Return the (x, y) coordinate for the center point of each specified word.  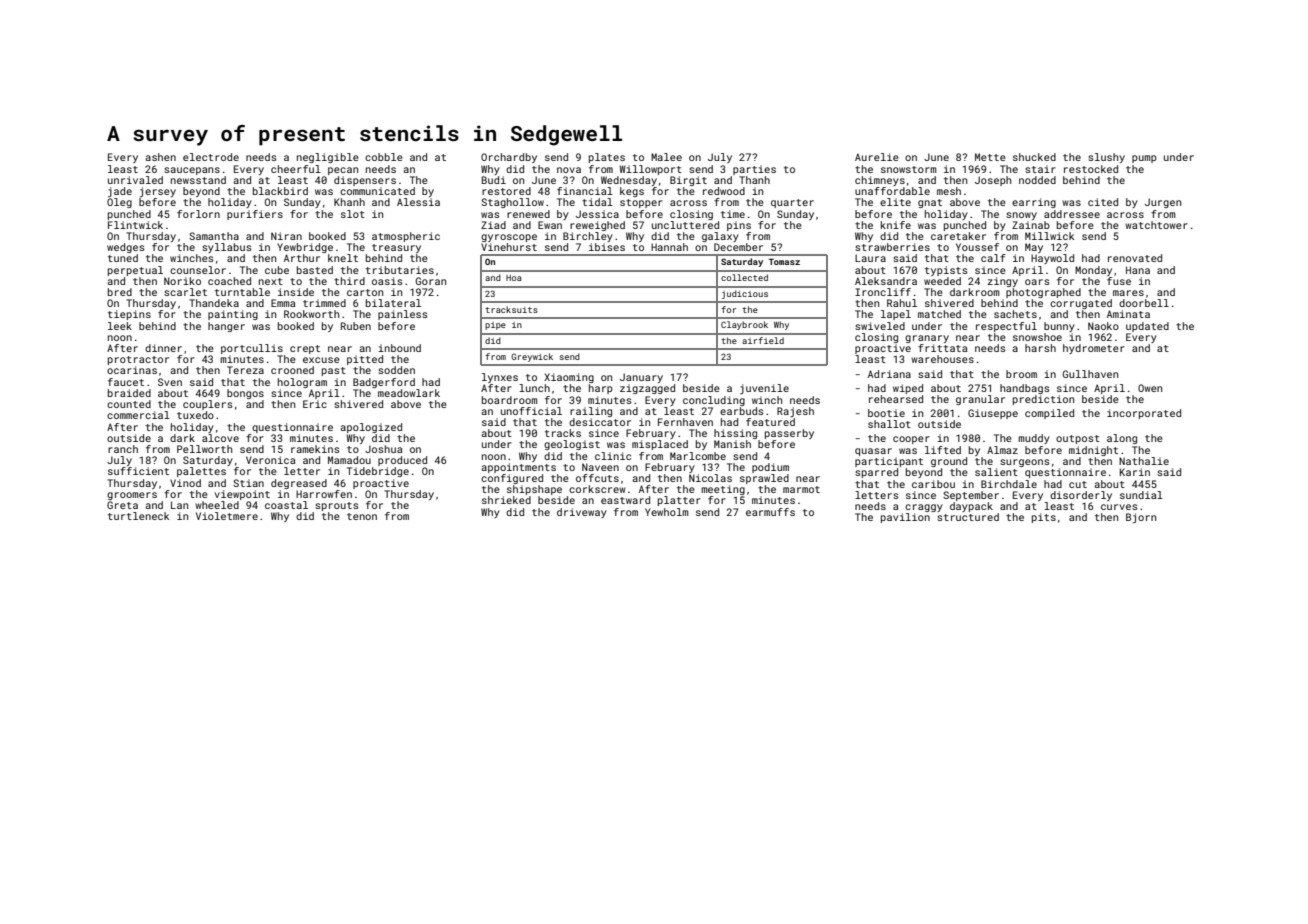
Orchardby (509, 158)
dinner (163, 348)
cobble (384, 157)
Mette (990, 157)
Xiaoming (569, 378)
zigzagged (647, 389)
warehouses (942, 359)
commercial (138, 415)
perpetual (135, 271)
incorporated (1144, 414)
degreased (299, 484)
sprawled (764, 479)
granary (927, 339)
